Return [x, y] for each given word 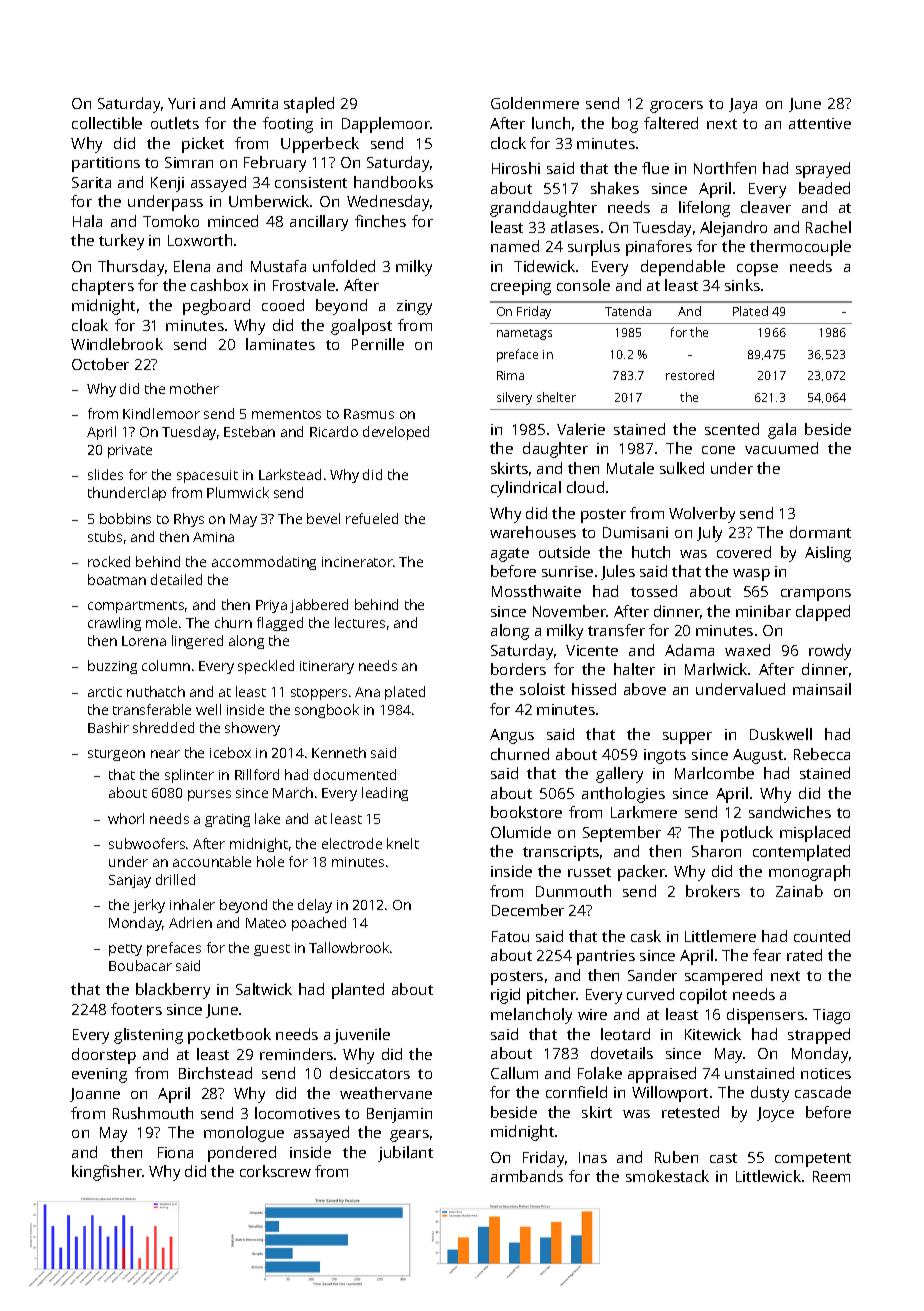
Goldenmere [535, 103]
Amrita [254, 103]
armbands [527, 1176]
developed [396, 433]
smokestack [667, 1176]
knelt [403, 843]
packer [642, 873]
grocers [676, 107]
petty [125, 950]
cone [718, 450]
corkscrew [275, 1171]
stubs [105, 536]
